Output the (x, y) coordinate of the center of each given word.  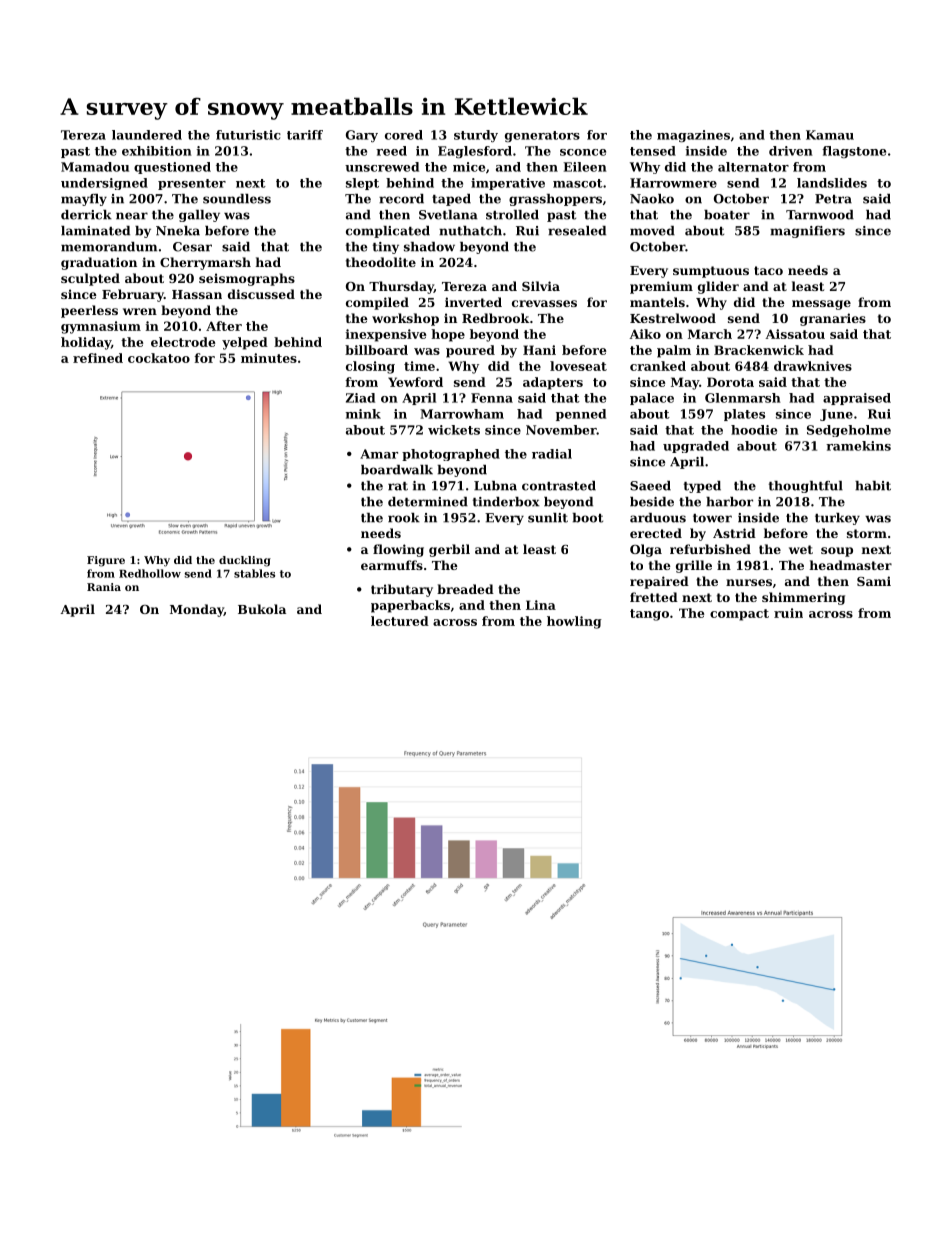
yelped (245, 343)
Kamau (830, 135)
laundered (147, 135)
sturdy (476, 136)
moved (652, 231)
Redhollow (150, 573)
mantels (657, 302)
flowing (398, 550)
